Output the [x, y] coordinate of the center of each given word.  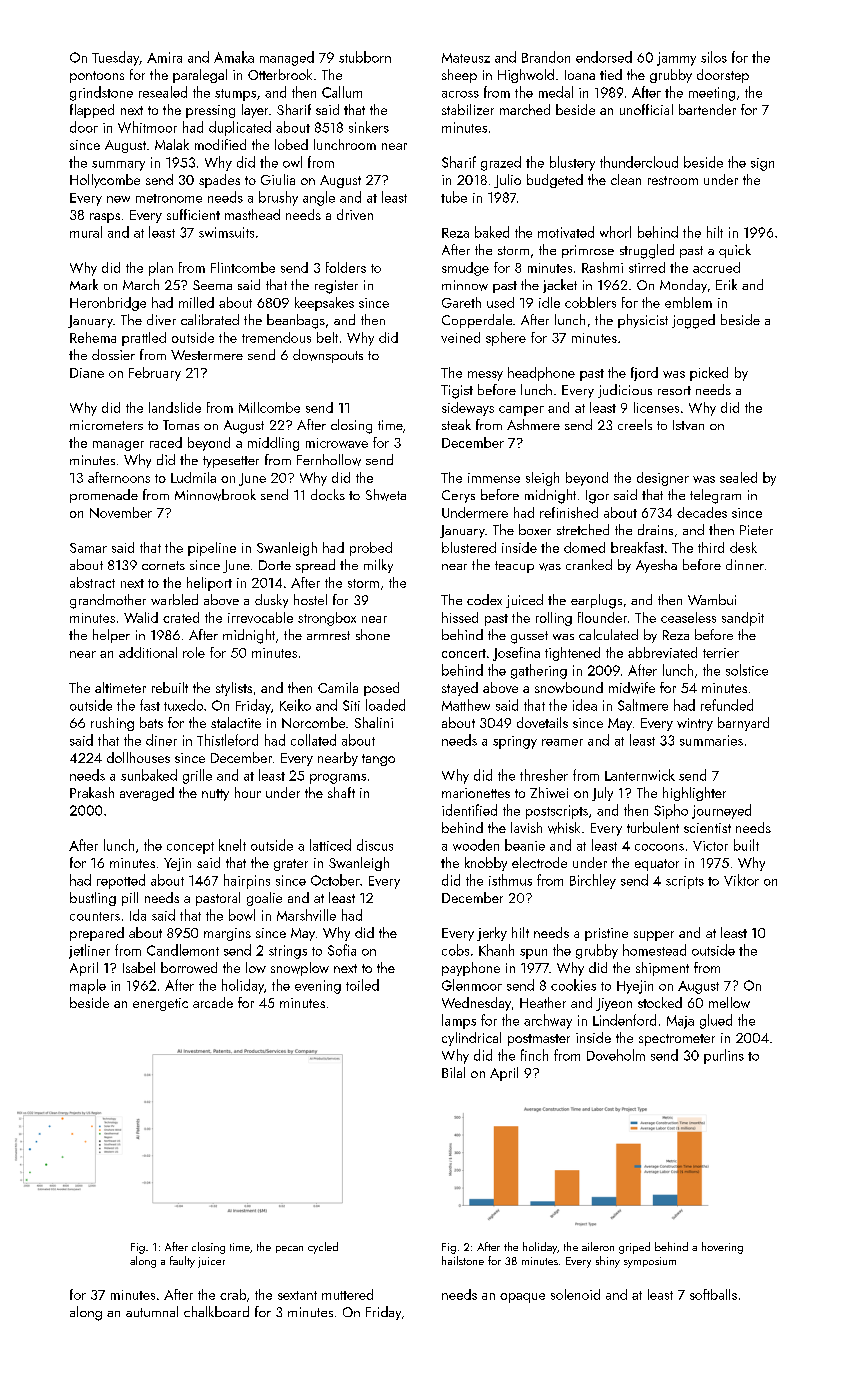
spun [533, 954]
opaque [522, 1298]
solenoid [575, 1294]
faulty [182, 1262]
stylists [234, 689]
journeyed [721, 811]
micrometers [106, 425]
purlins [724, 1056]
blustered [469, 547]
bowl [242, 915]
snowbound [569, 687]
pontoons [97, 77]
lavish [526, 827]
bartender [707, 109]
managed [287, 58]
